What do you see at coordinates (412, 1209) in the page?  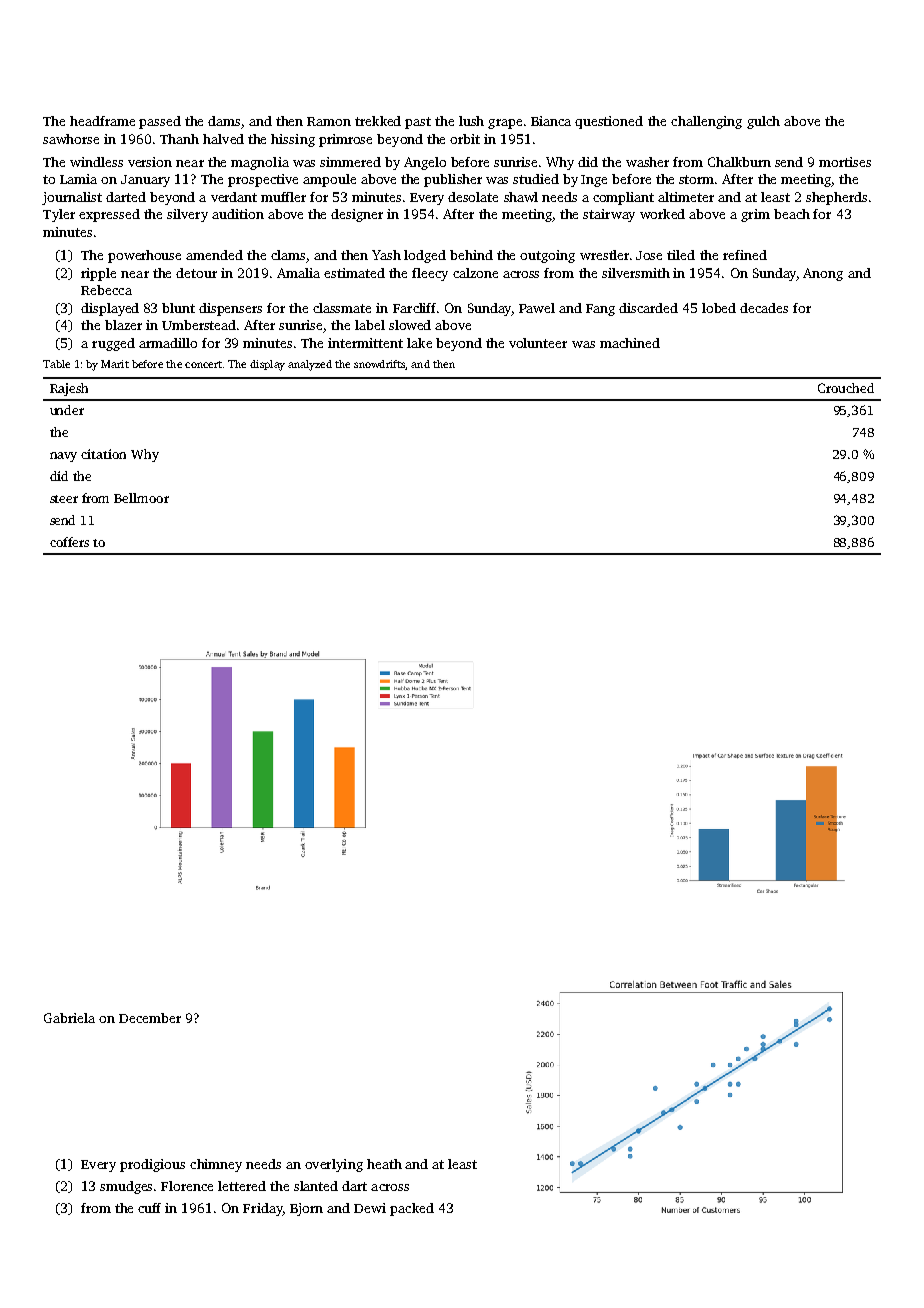 I see `packed` at bounding box center [412, 1209].
